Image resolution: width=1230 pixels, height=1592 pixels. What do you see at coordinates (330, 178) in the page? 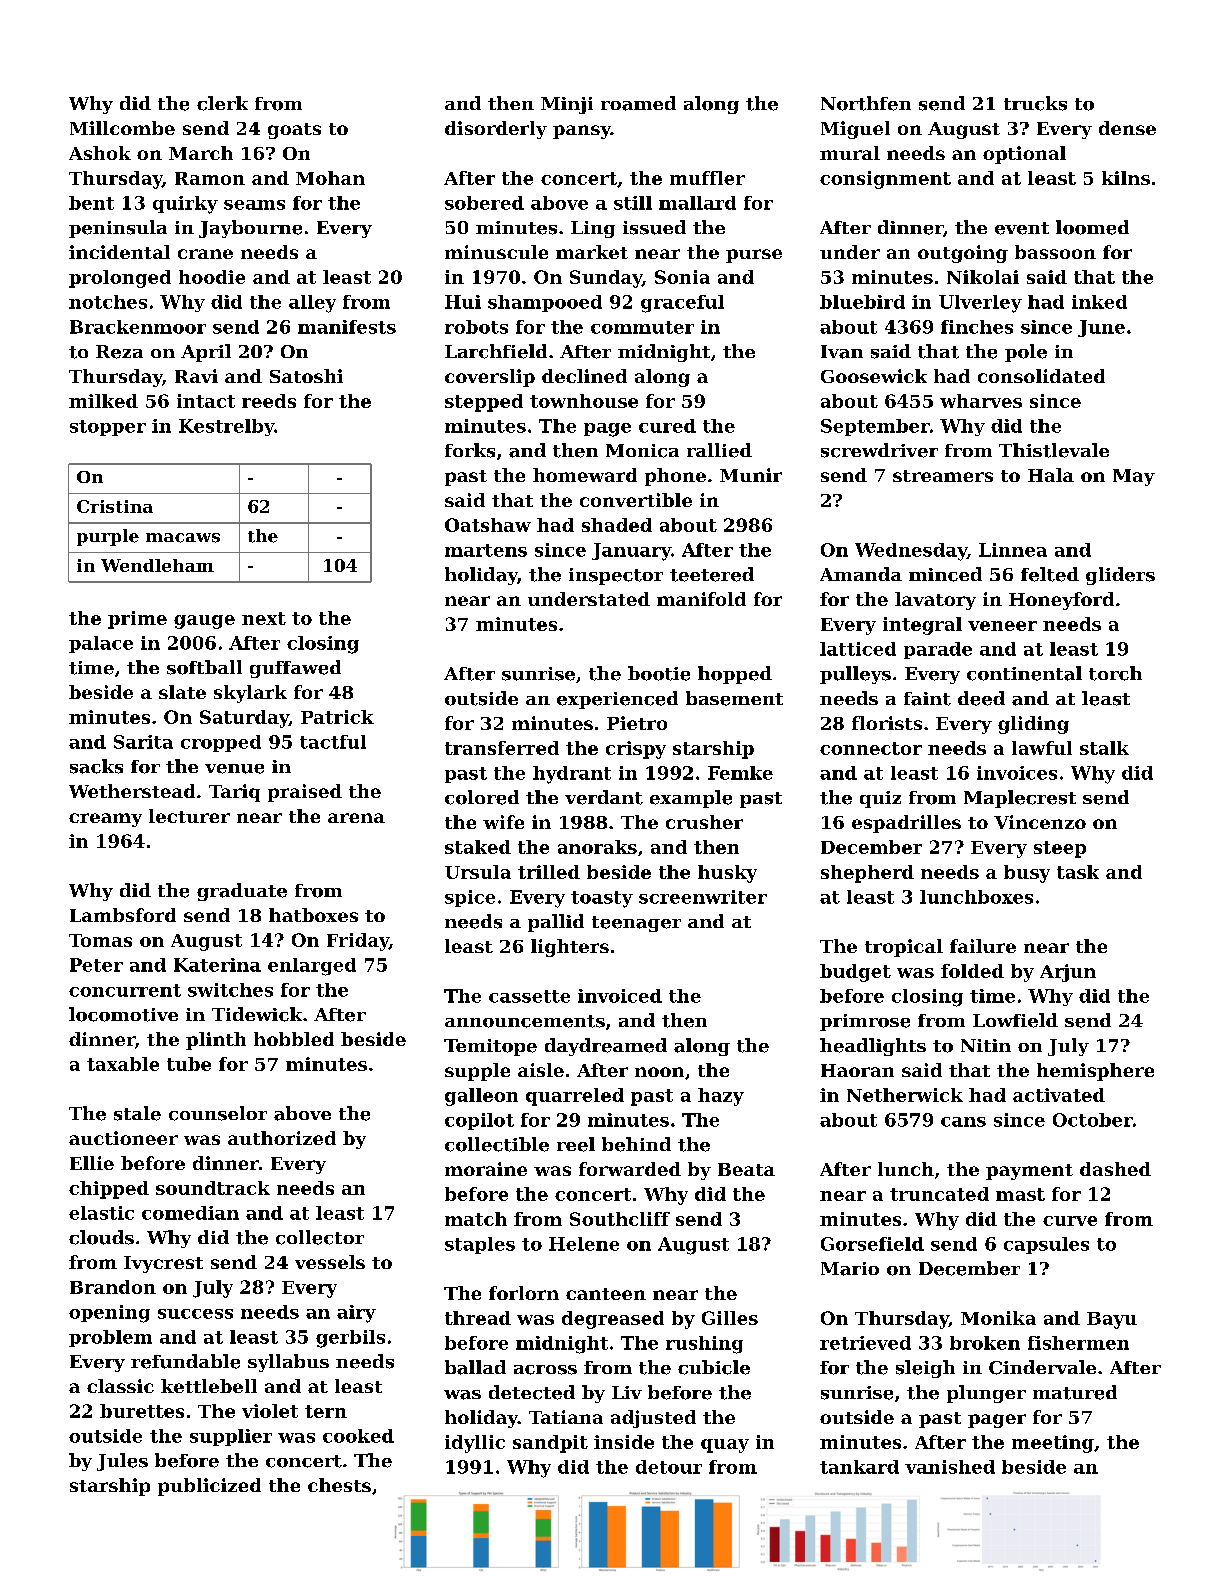
I see `Mohan` at bounding box center [330, 178].
